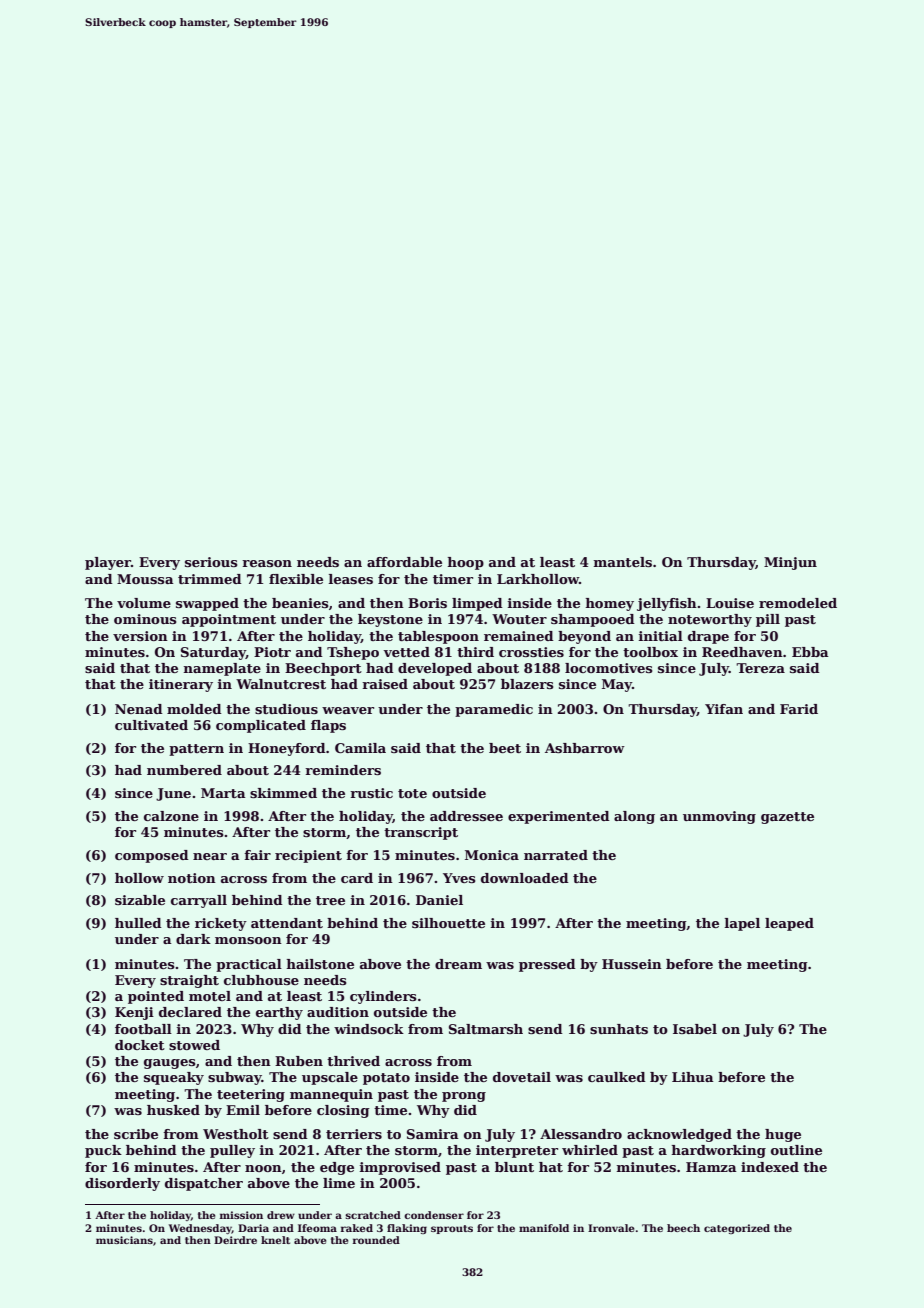 This image has height=1308, width=924. I want to click on leaped, so click(789, 924).
